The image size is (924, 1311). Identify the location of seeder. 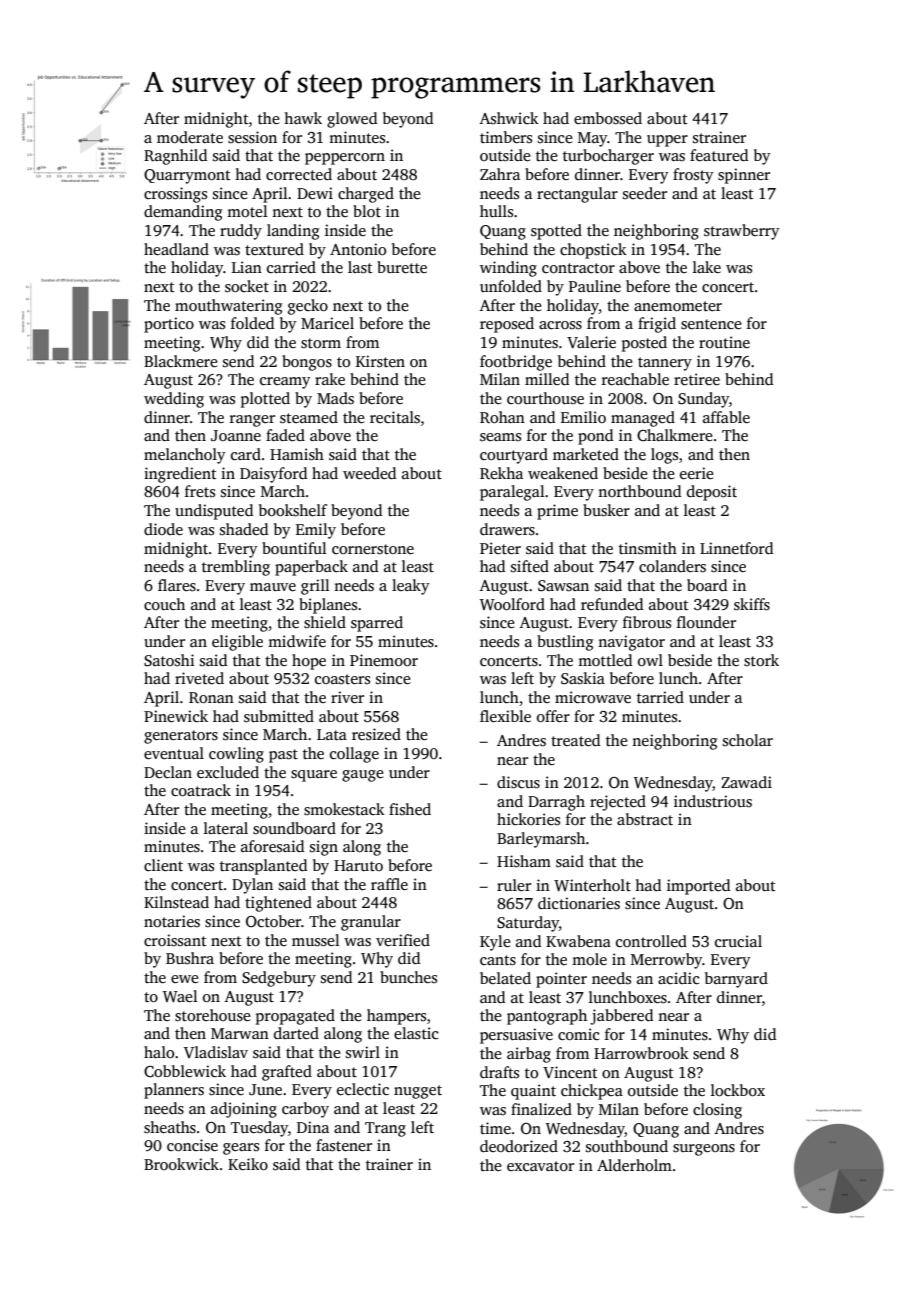
(645, 193).
